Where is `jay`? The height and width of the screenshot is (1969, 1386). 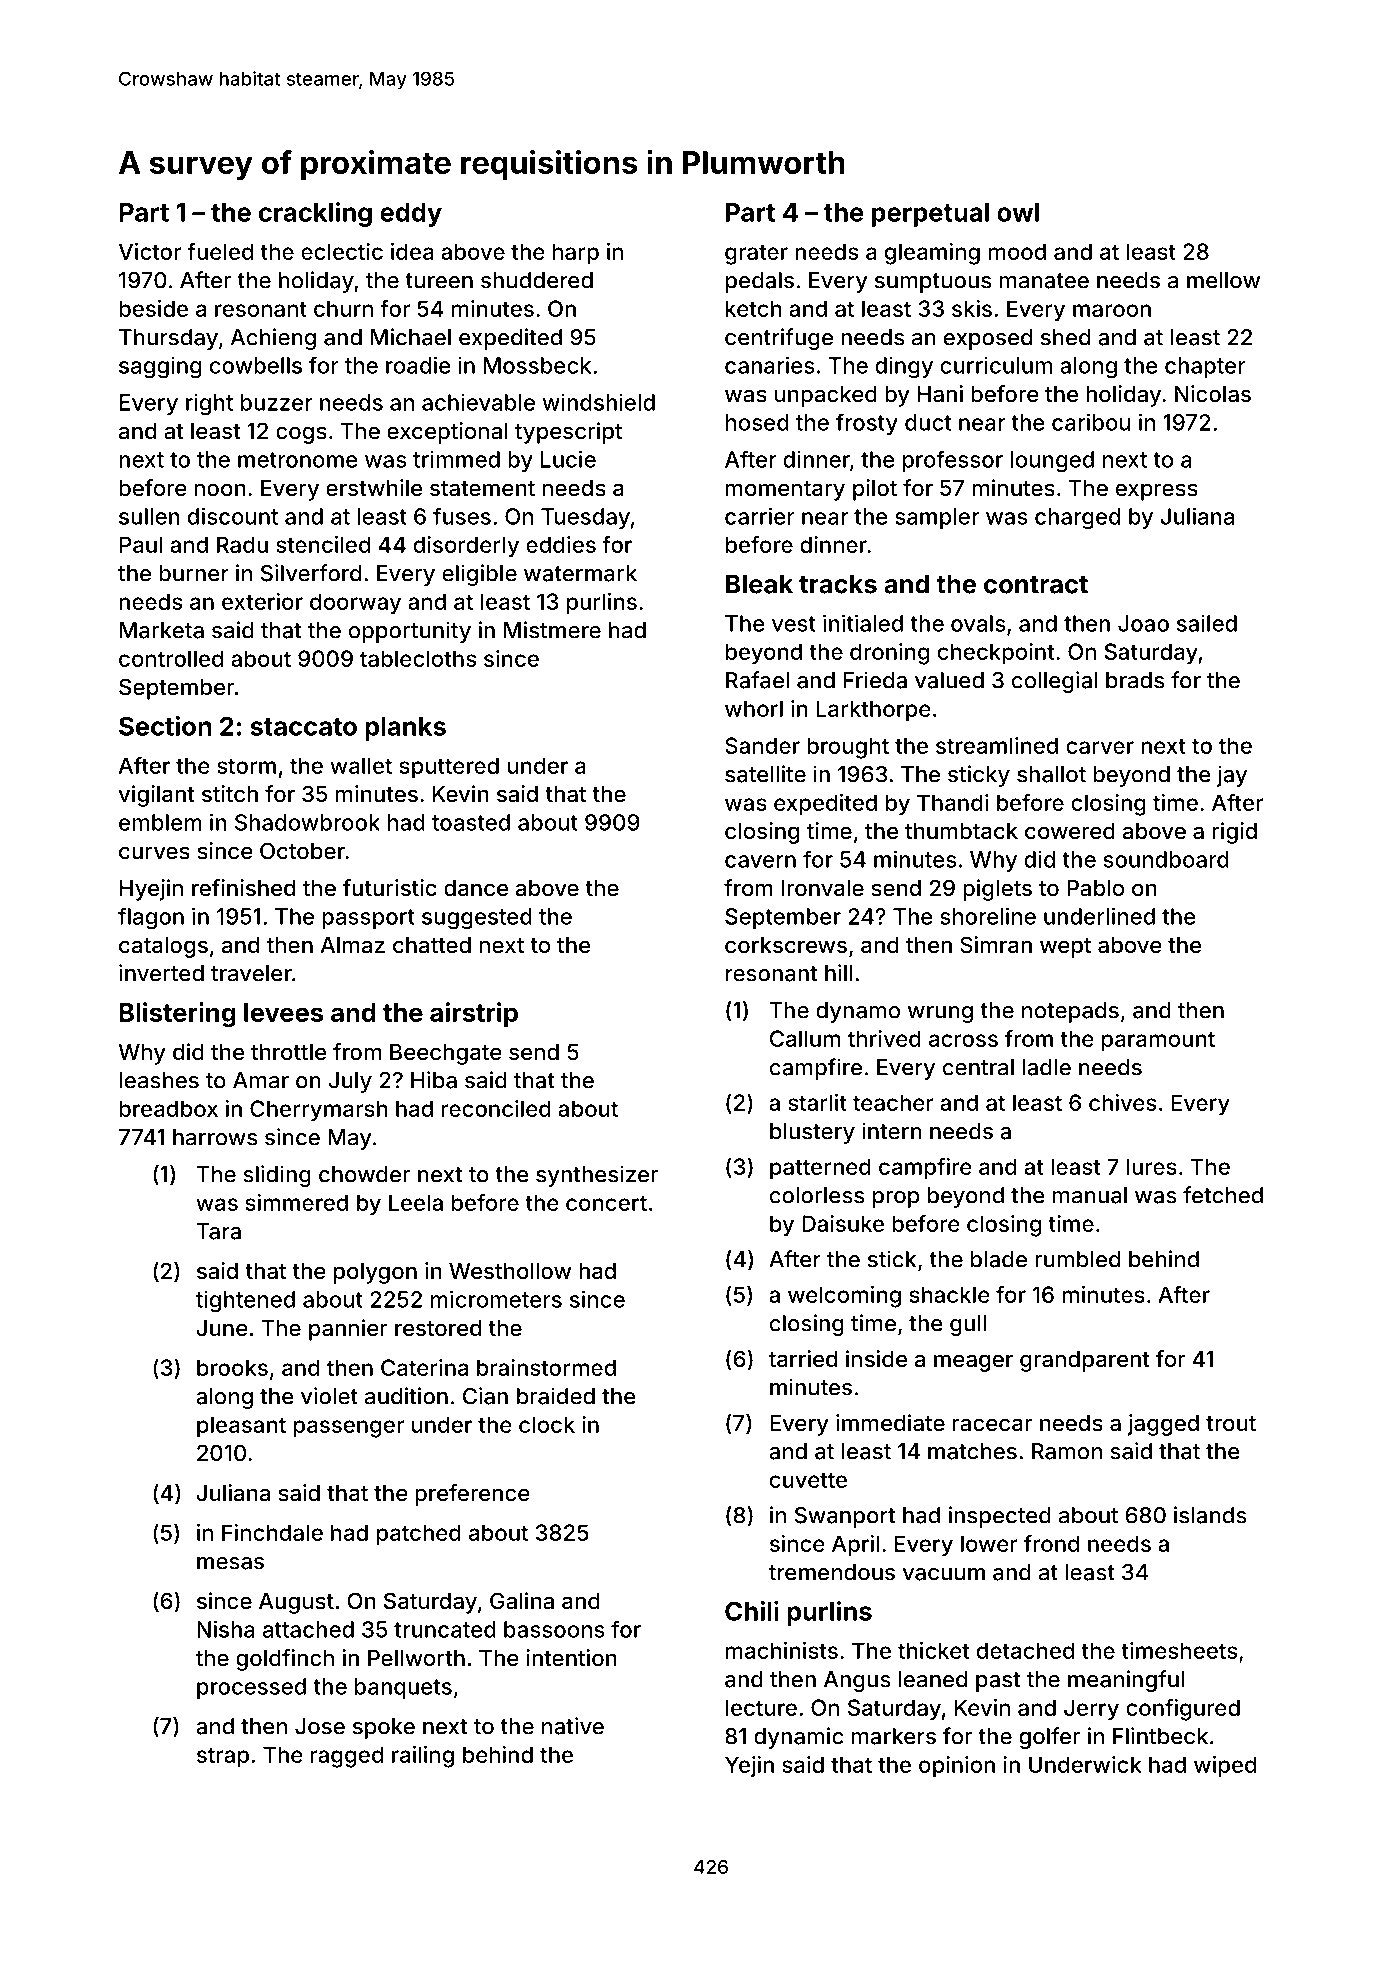
jay is located at coordinates (1232, 776).
